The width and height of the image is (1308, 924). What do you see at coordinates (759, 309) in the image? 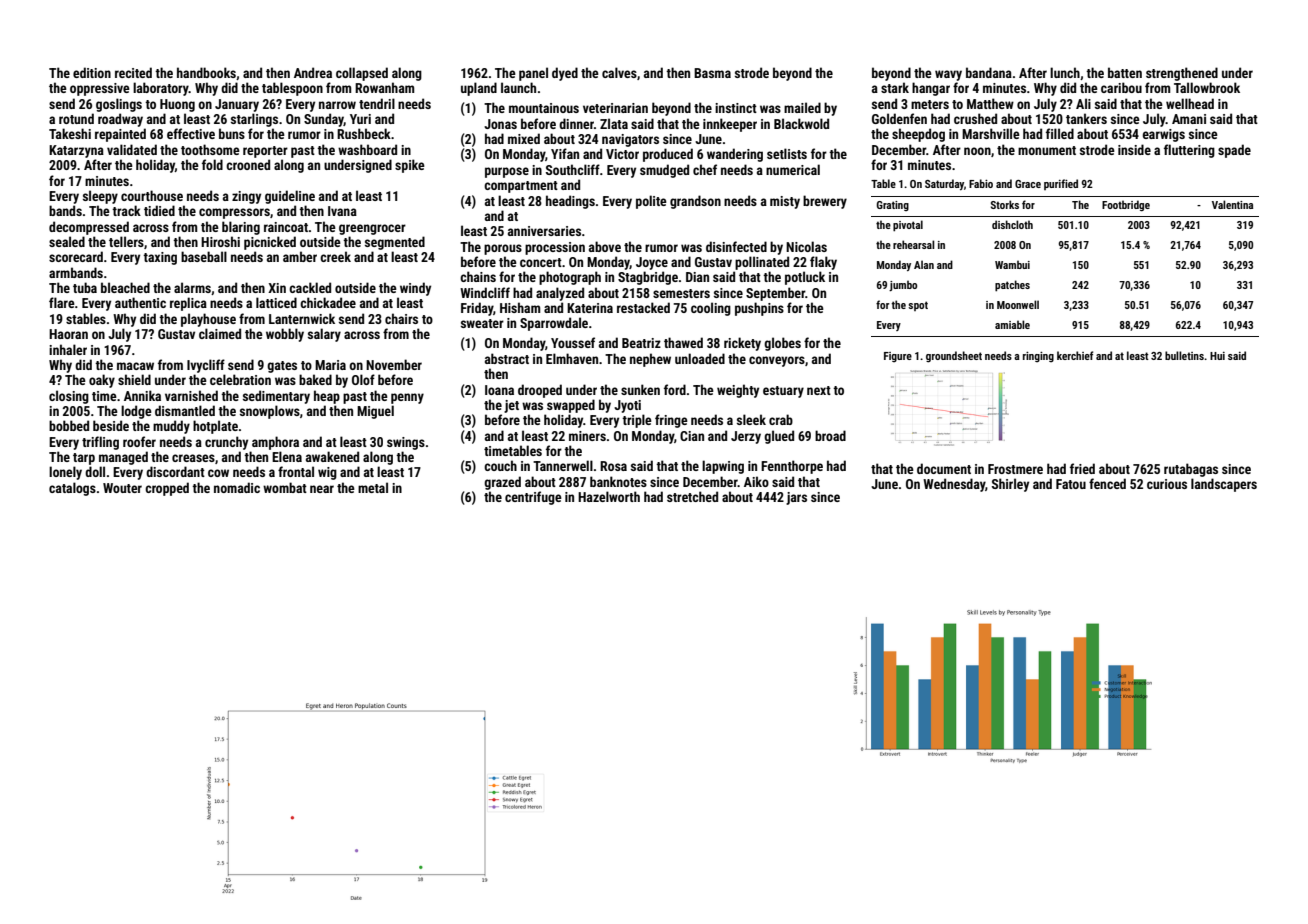
I see `pushpins` at bounding box center [759, 309].
